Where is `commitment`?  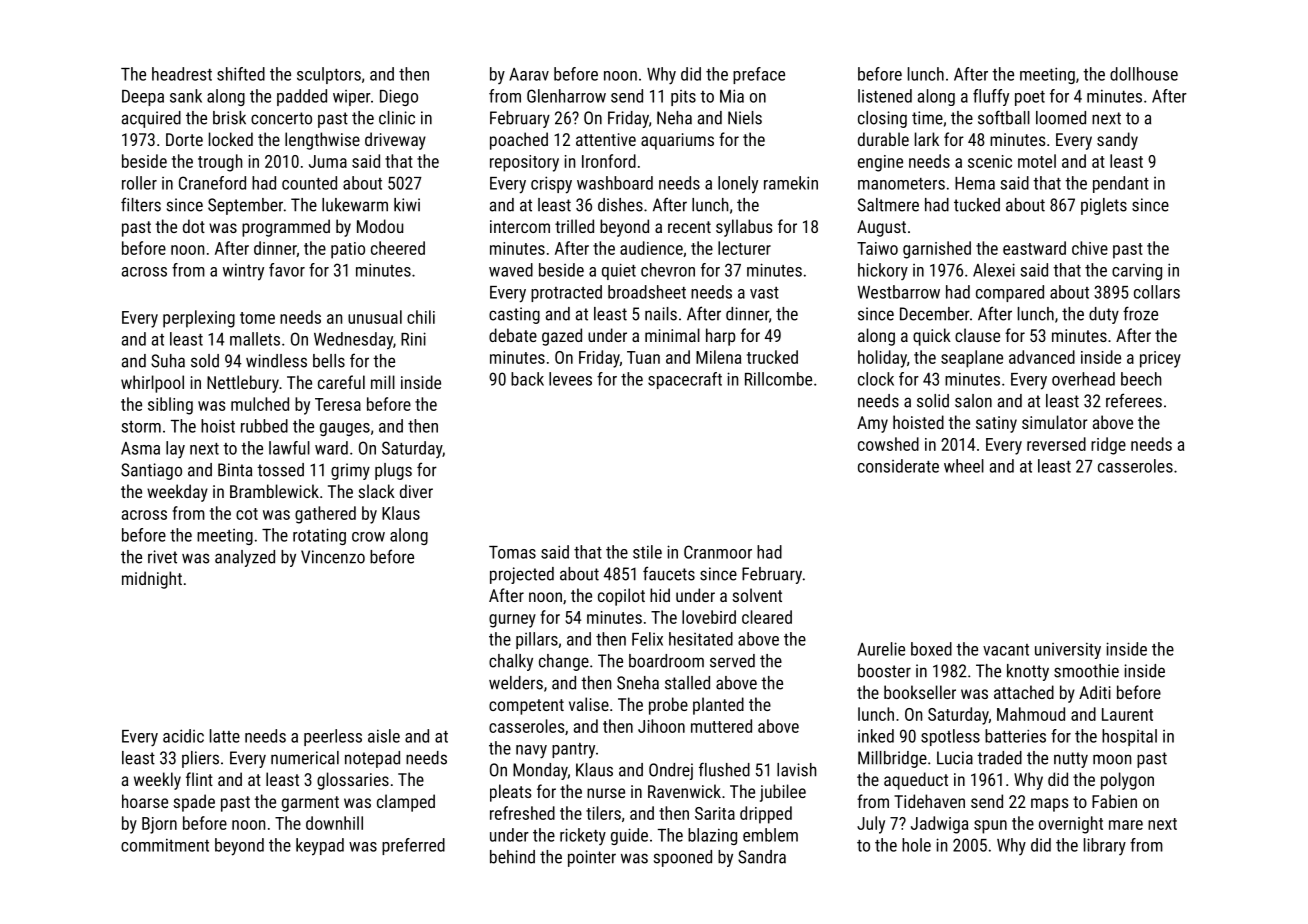
commitment is located at coordinates (165, 845).
